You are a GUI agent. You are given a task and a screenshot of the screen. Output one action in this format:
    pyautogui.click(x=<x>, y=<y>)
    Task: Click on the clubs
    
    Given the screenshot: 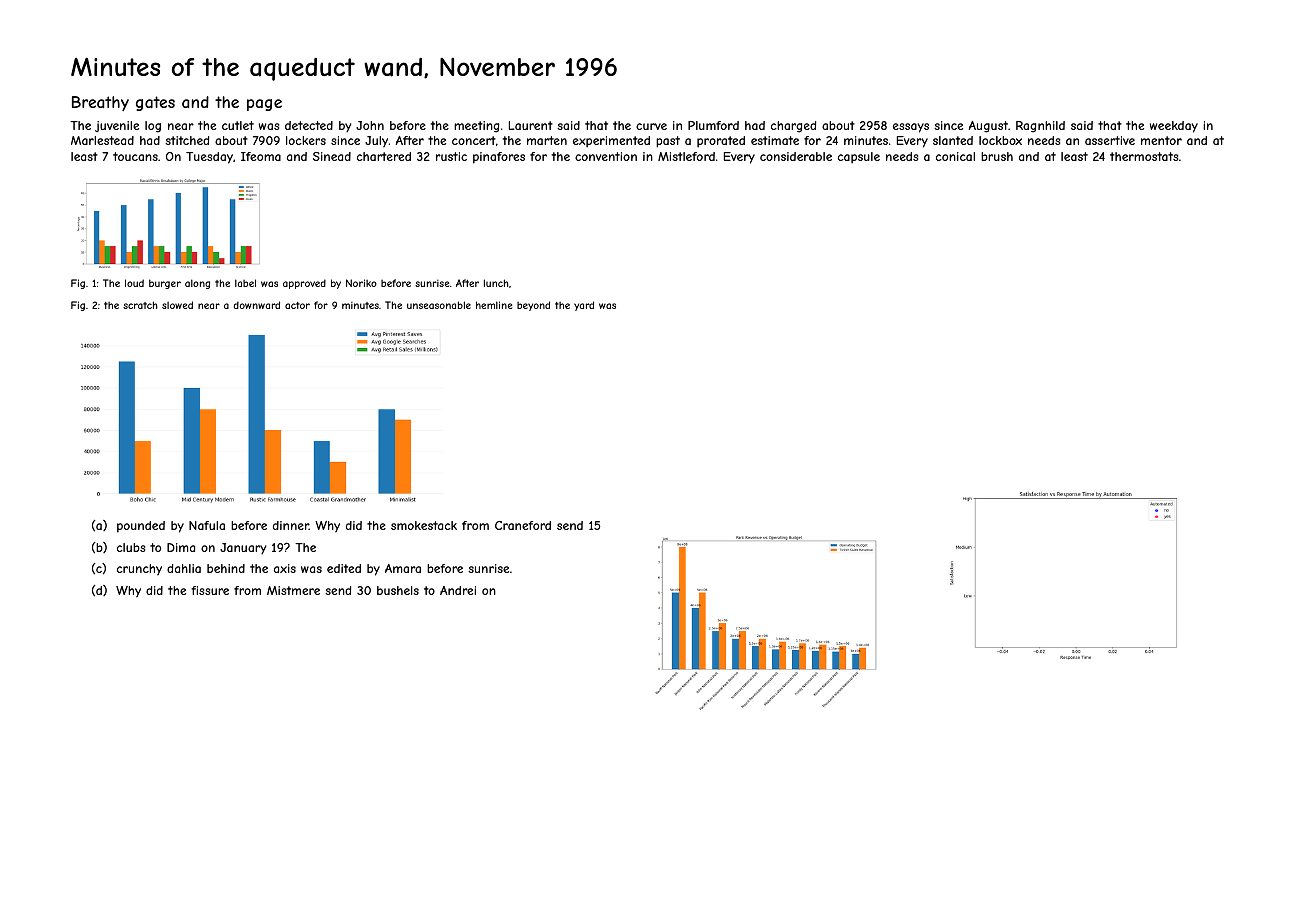 What is the action you would take?
    pyautogui.click(x=131, y=547)
